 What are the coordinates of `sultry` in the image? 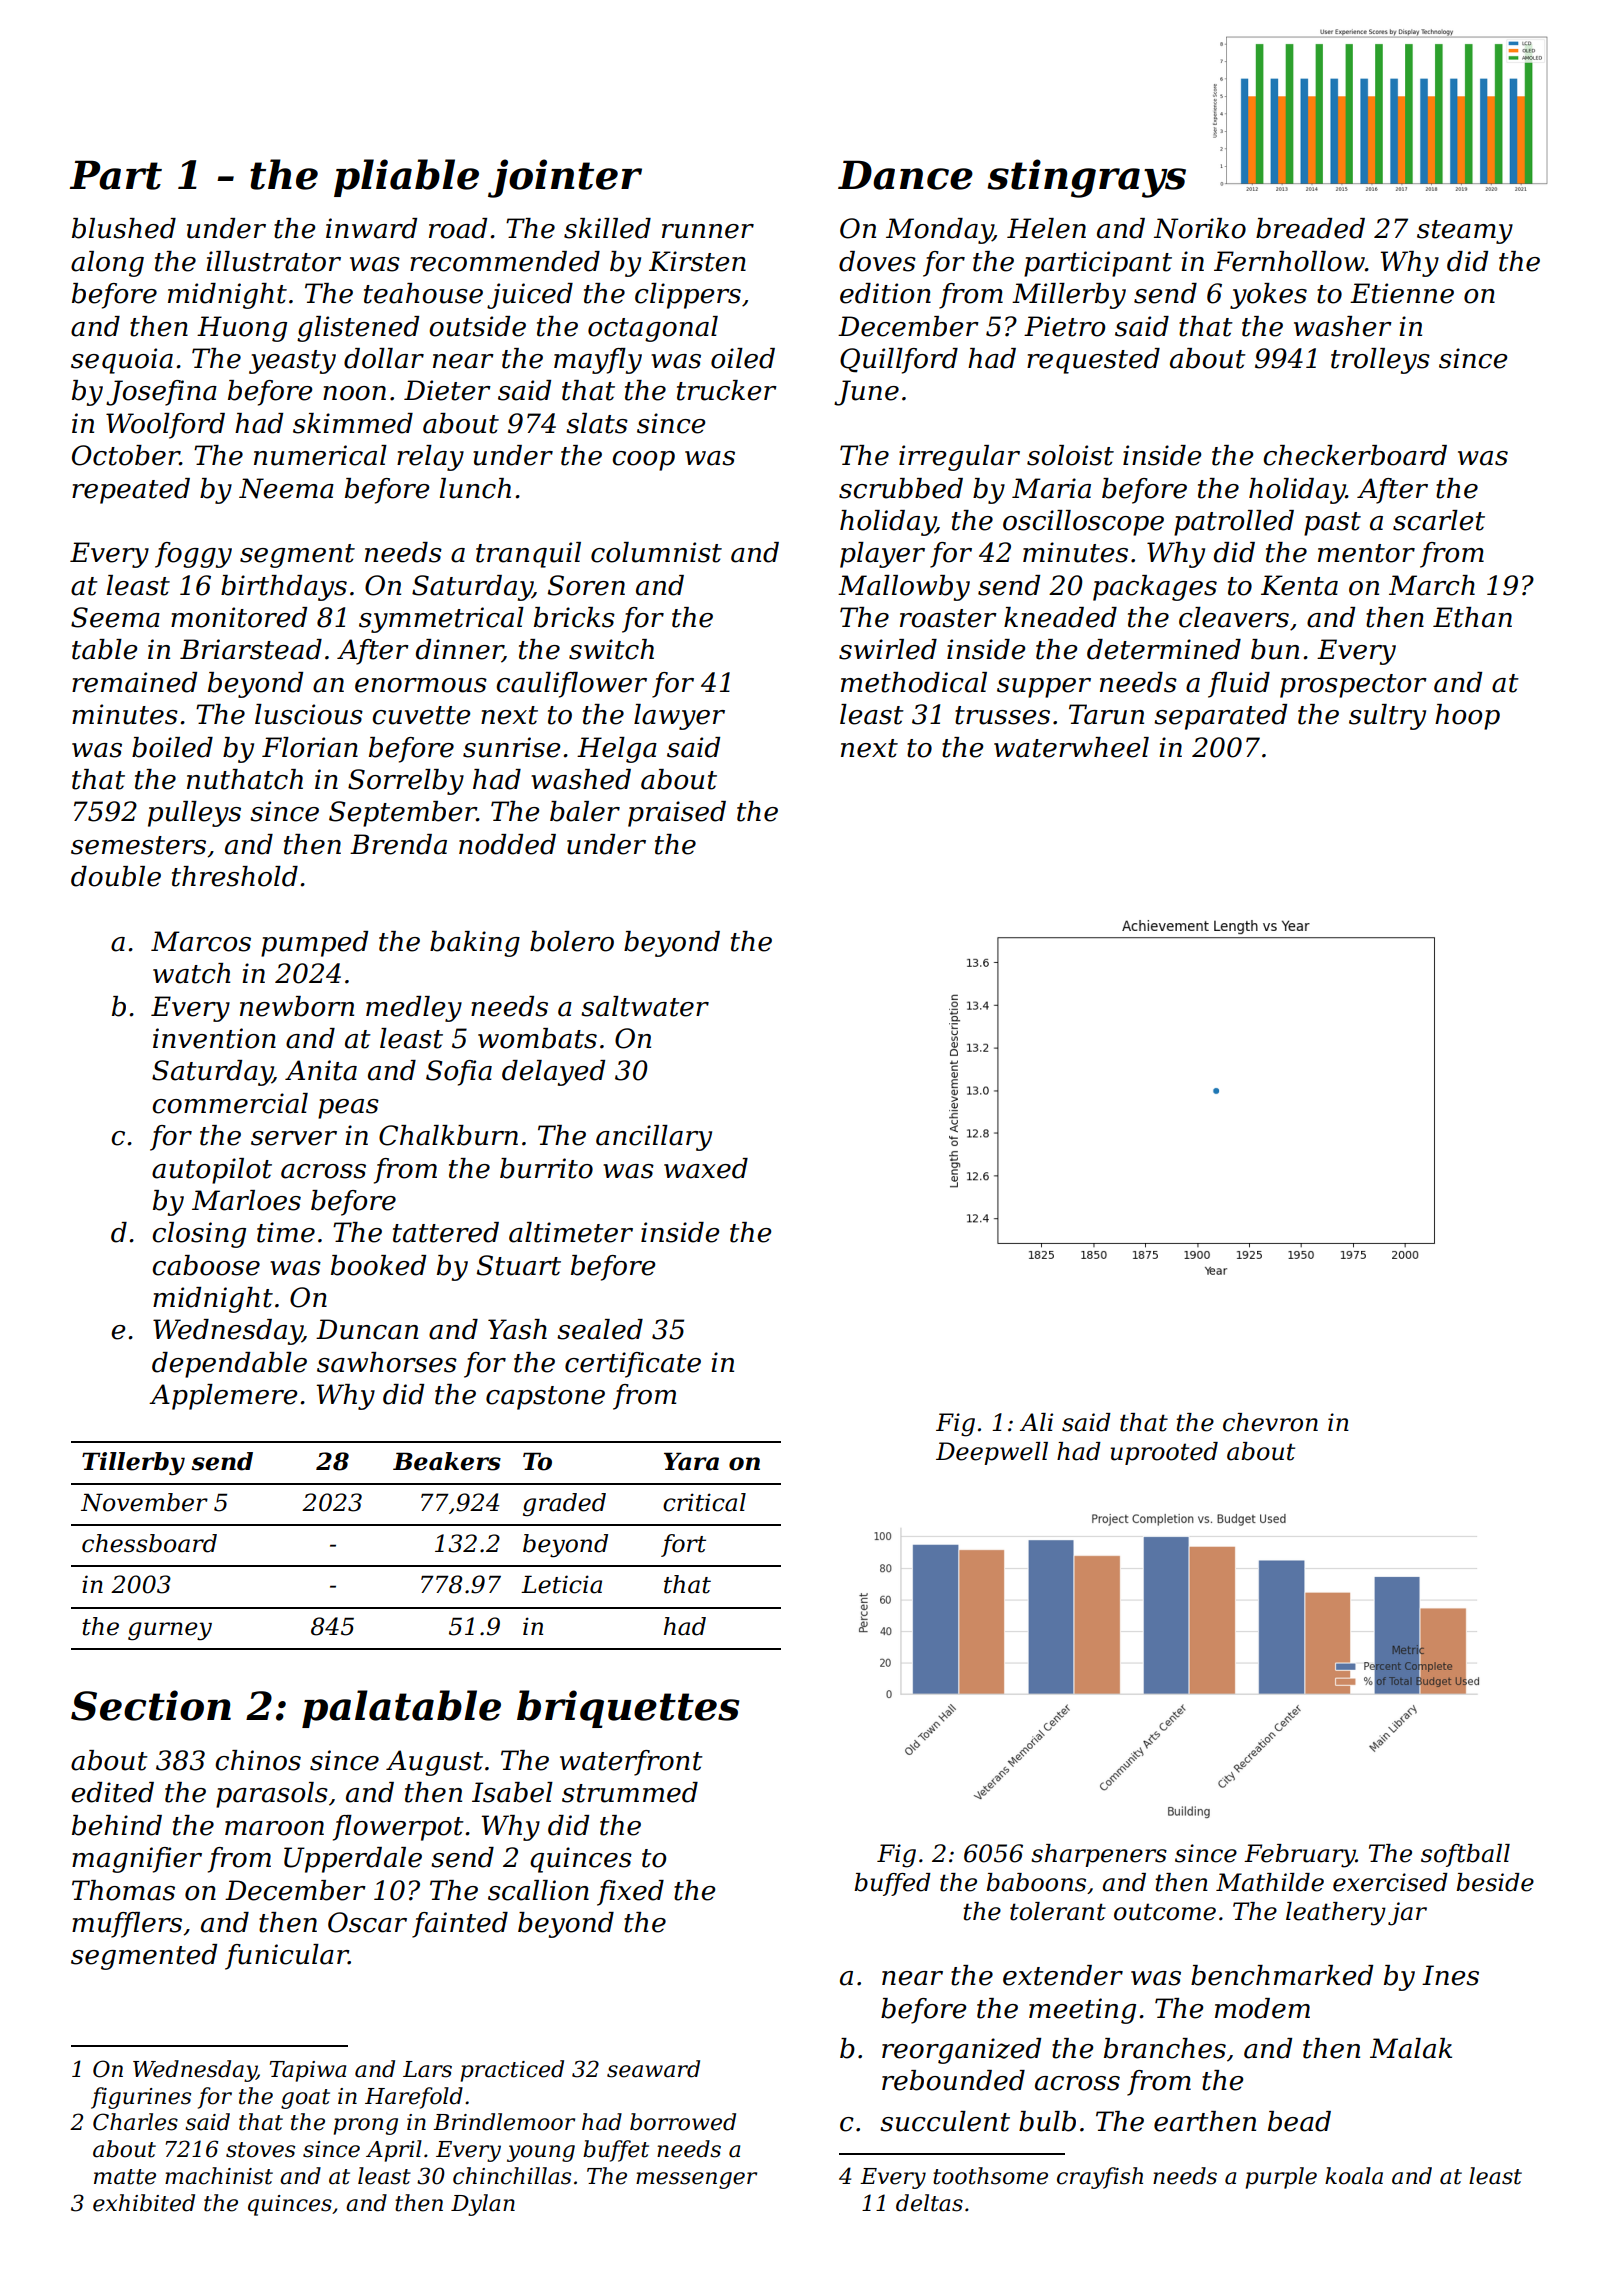 It's located at (1387, 717).
